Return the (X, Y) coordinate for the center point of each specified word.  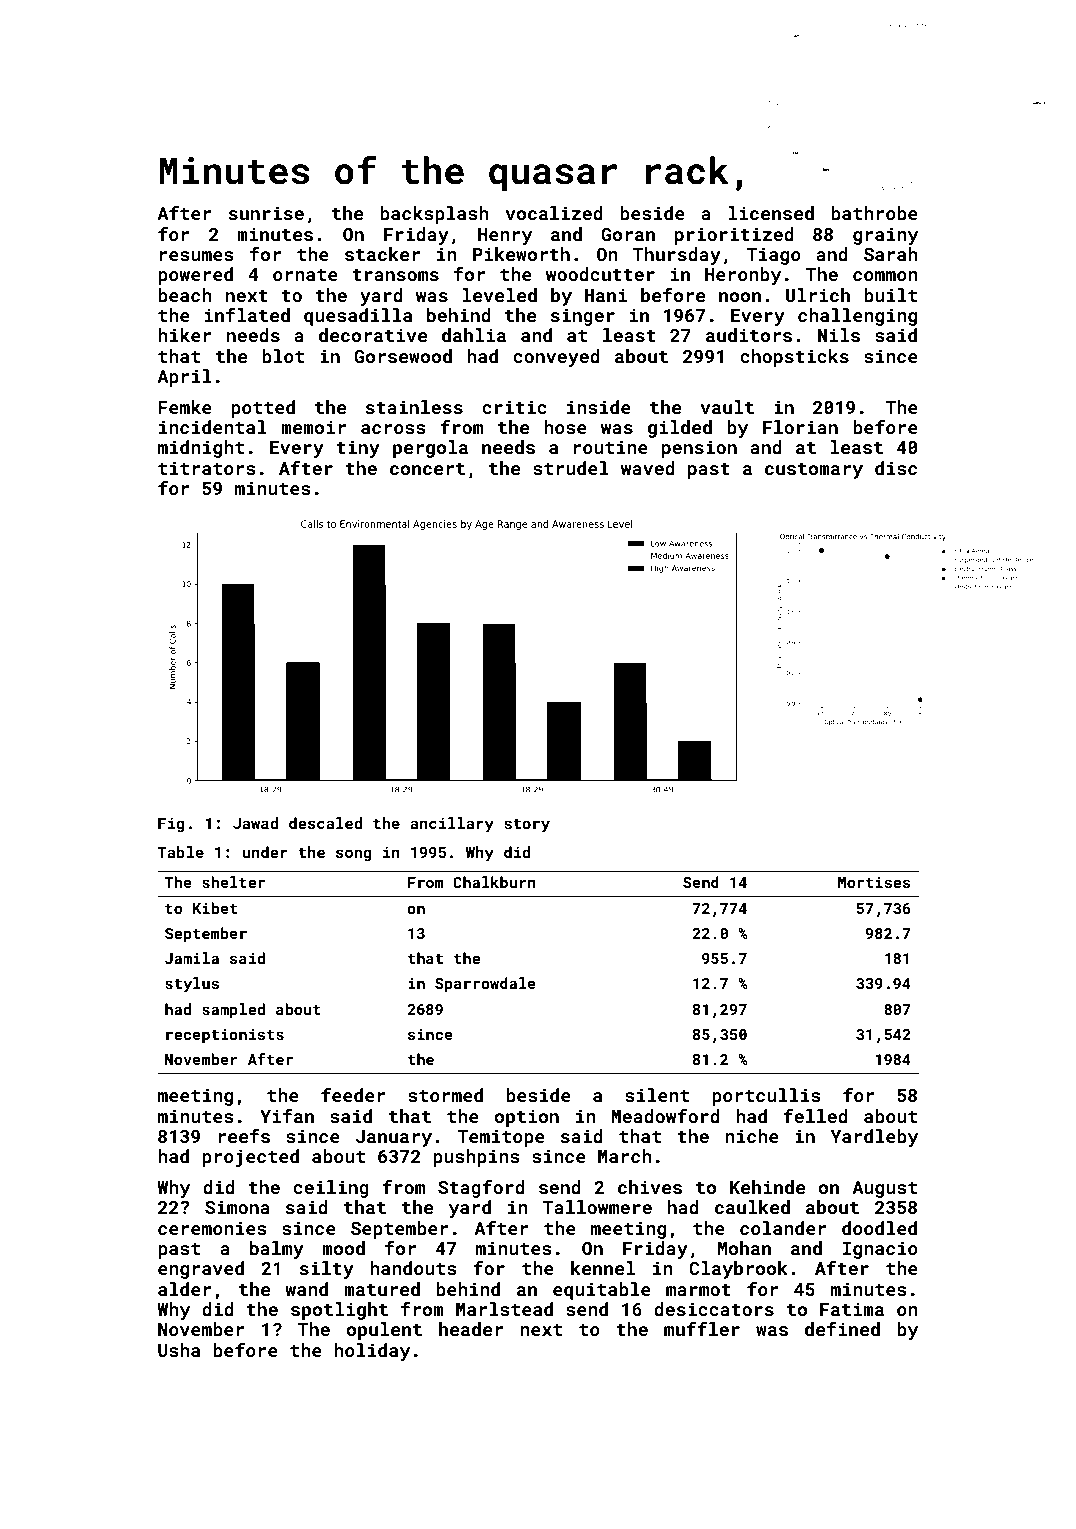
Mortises (874, 882)
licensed (771, 213)
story (527, 825)
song (354, 855)
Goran (628, 234)
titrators (207, 468)
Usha (179, 1350)
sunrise (266, 213)
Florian (800, 427)
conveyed (556, 358)
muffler (702, 1329)
